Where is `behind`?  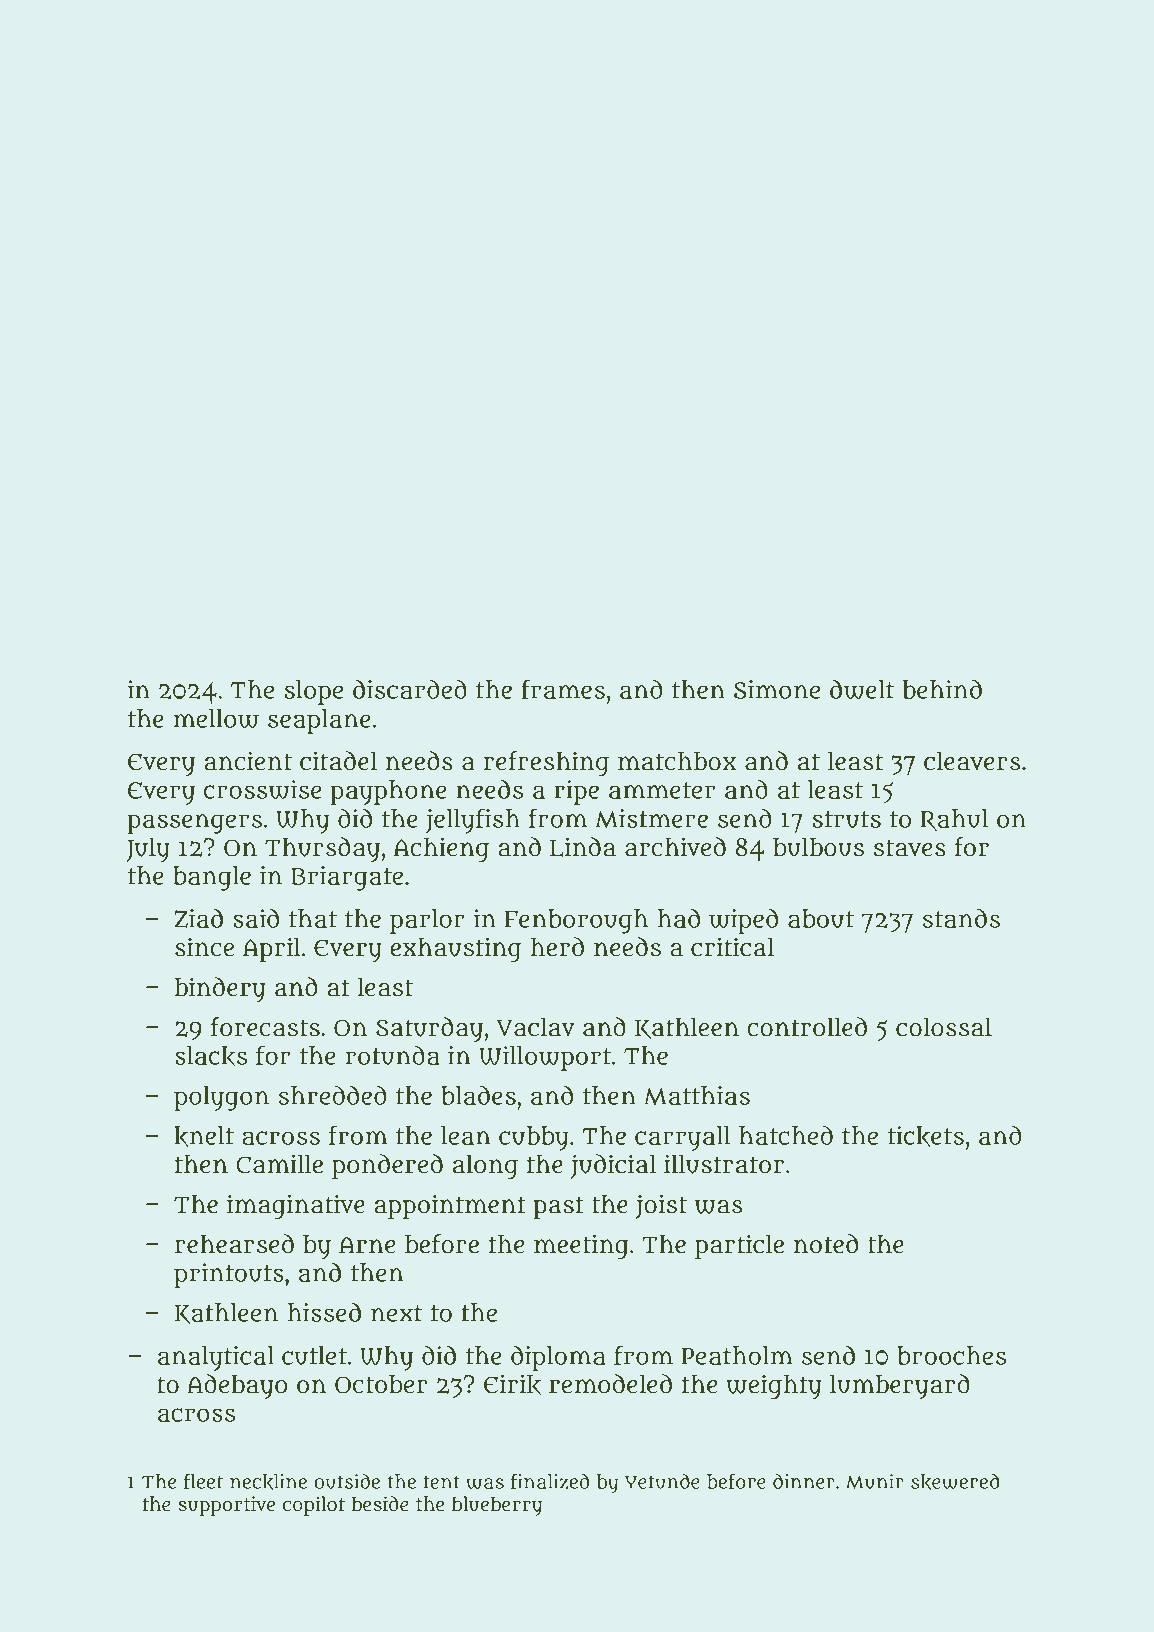 behind is located at coordinates (942, 689).
